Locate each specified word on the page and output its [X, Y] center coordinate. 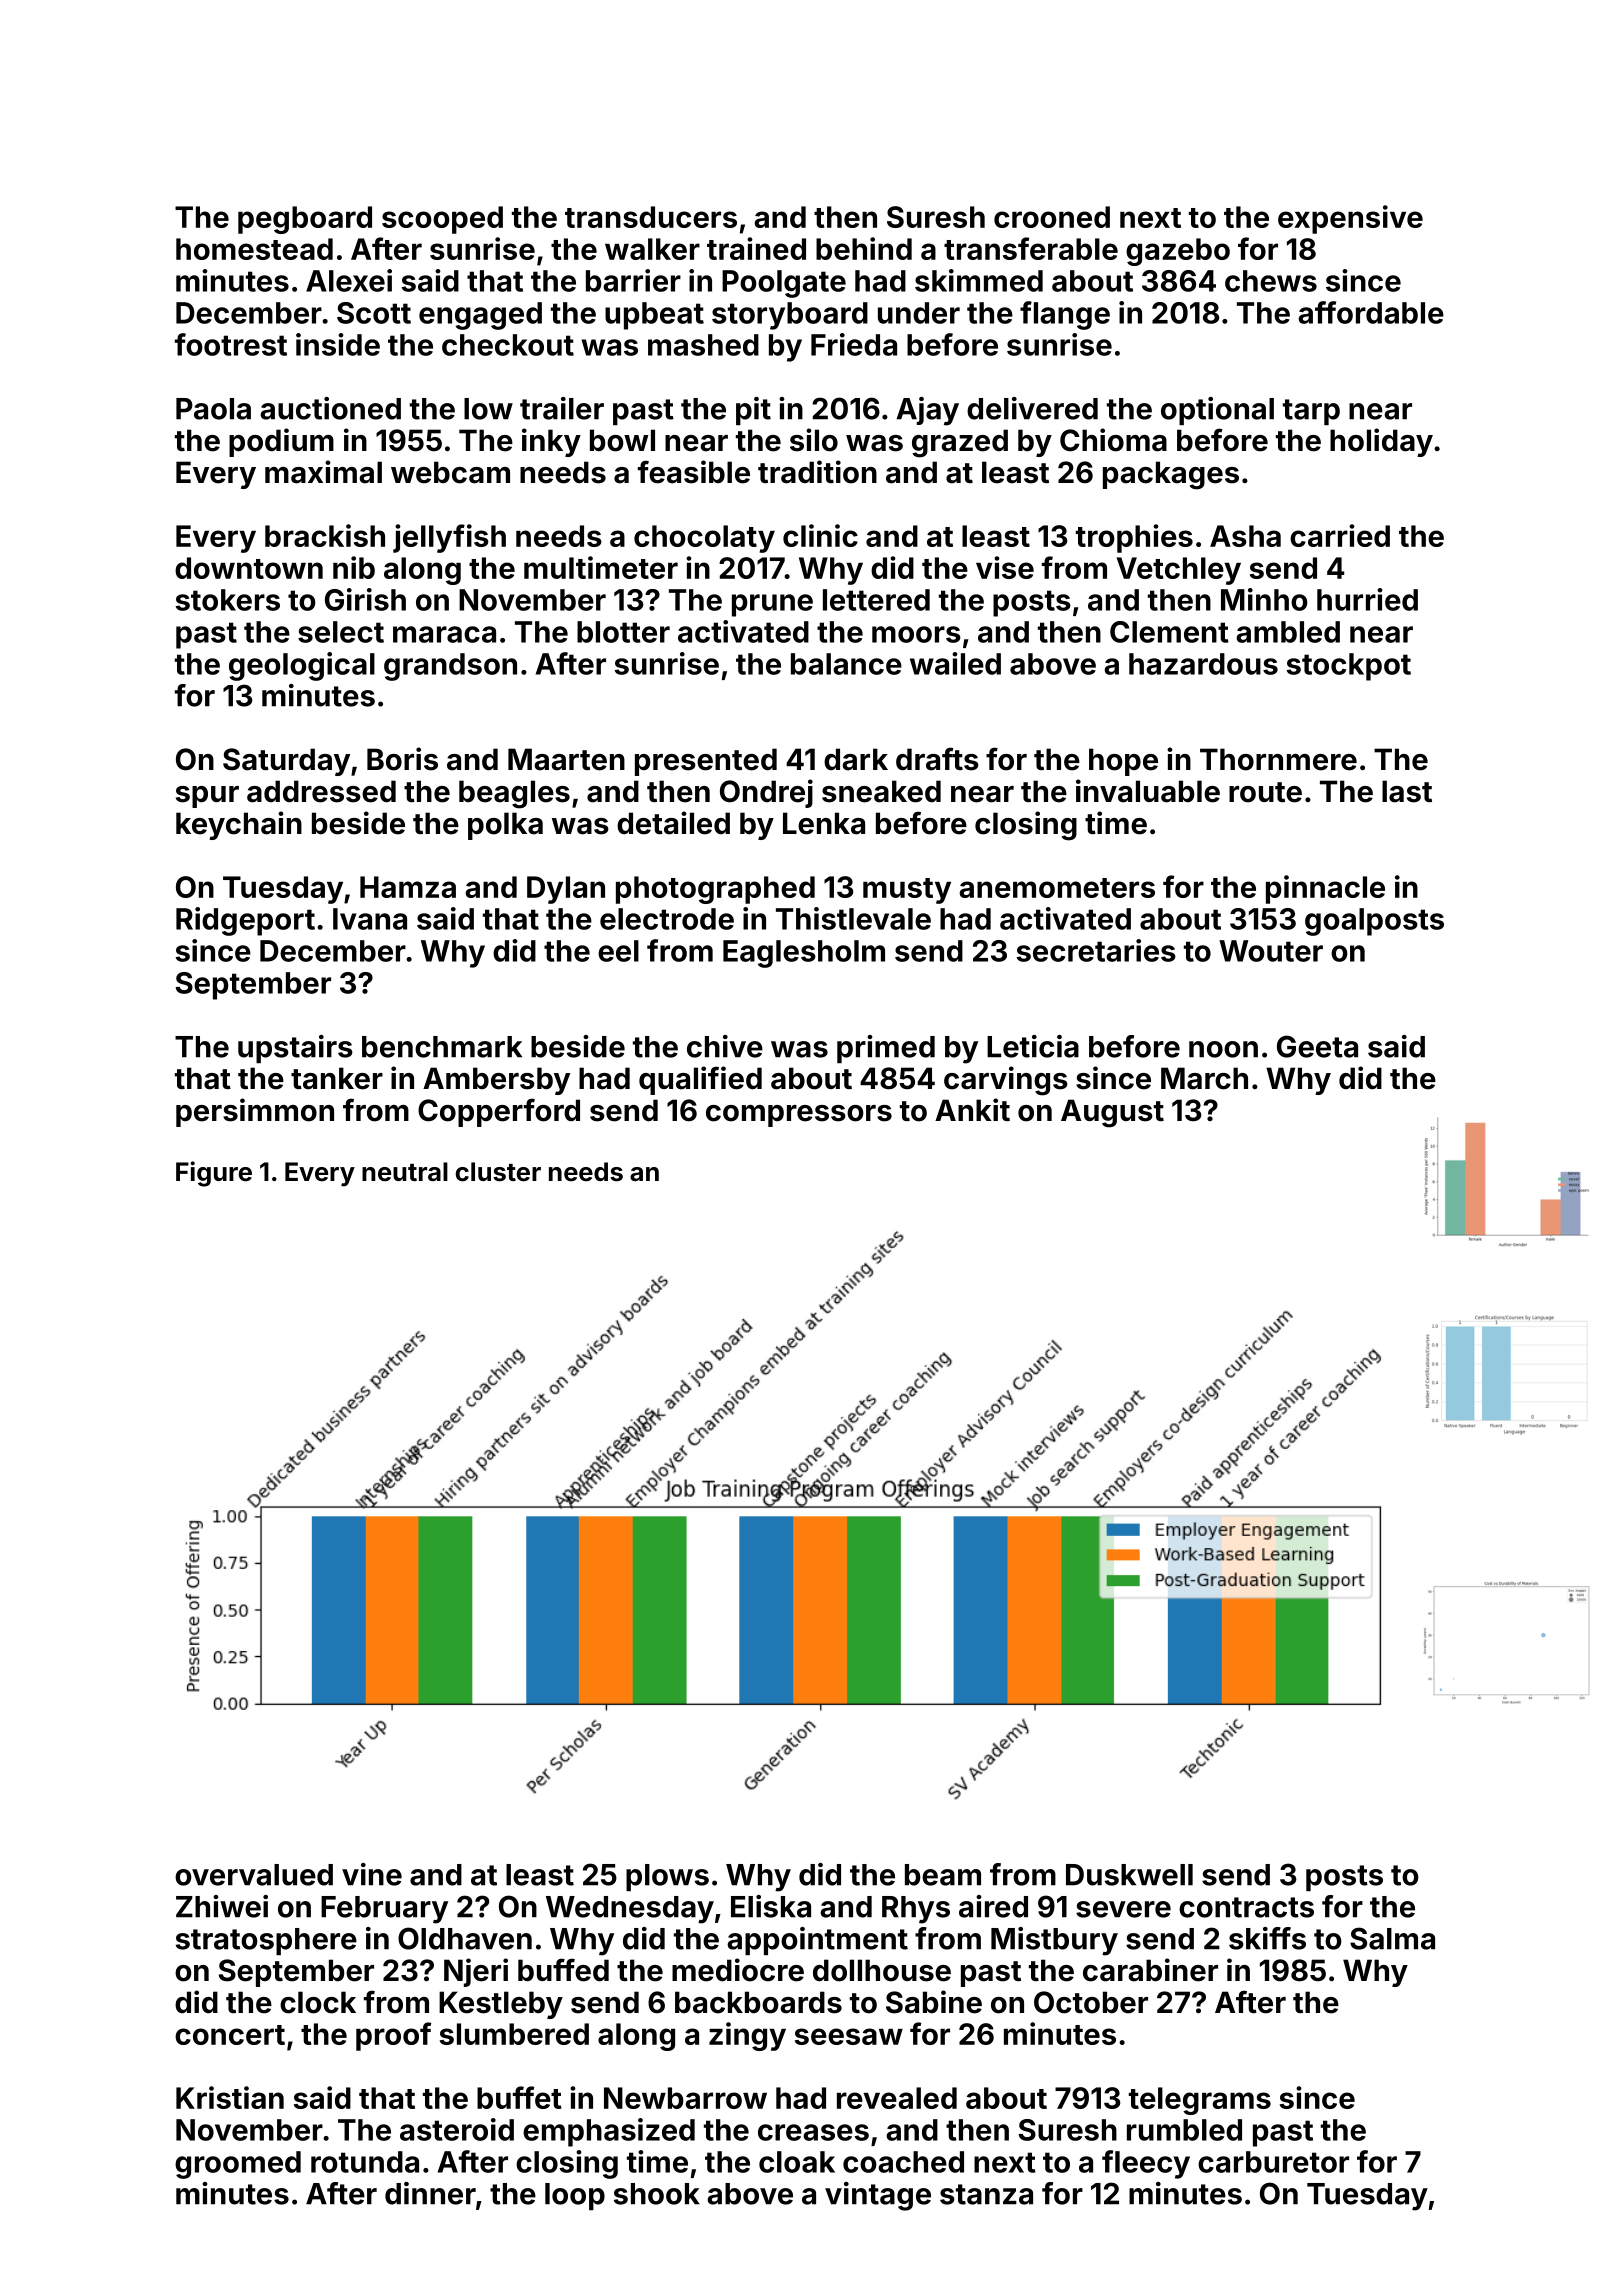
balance [846, 664]
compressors [799, 1116]
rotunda [365, 2162]
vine [372, 1874]
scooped [442, 220]
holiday [1381, 442]
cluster [498, 1172]
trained [756, 248]
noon [1223, 1049]
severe [1123, 1909]
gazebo [1178, 252]
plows [667, 1877]
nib [354, 567]
